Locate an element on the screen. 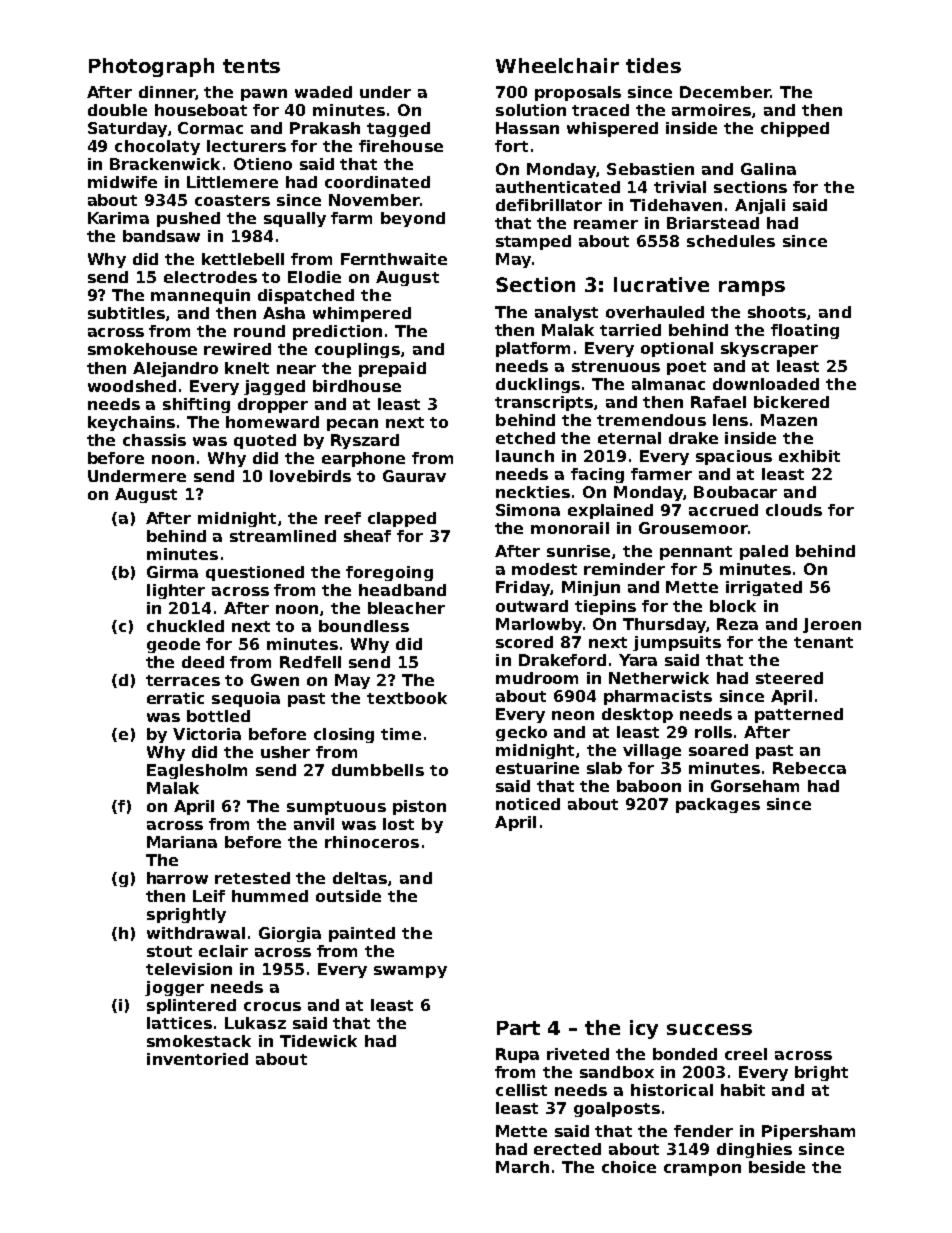 This screenshot has width=952, height=1233. rolls is located at coordinates (713, 732).
